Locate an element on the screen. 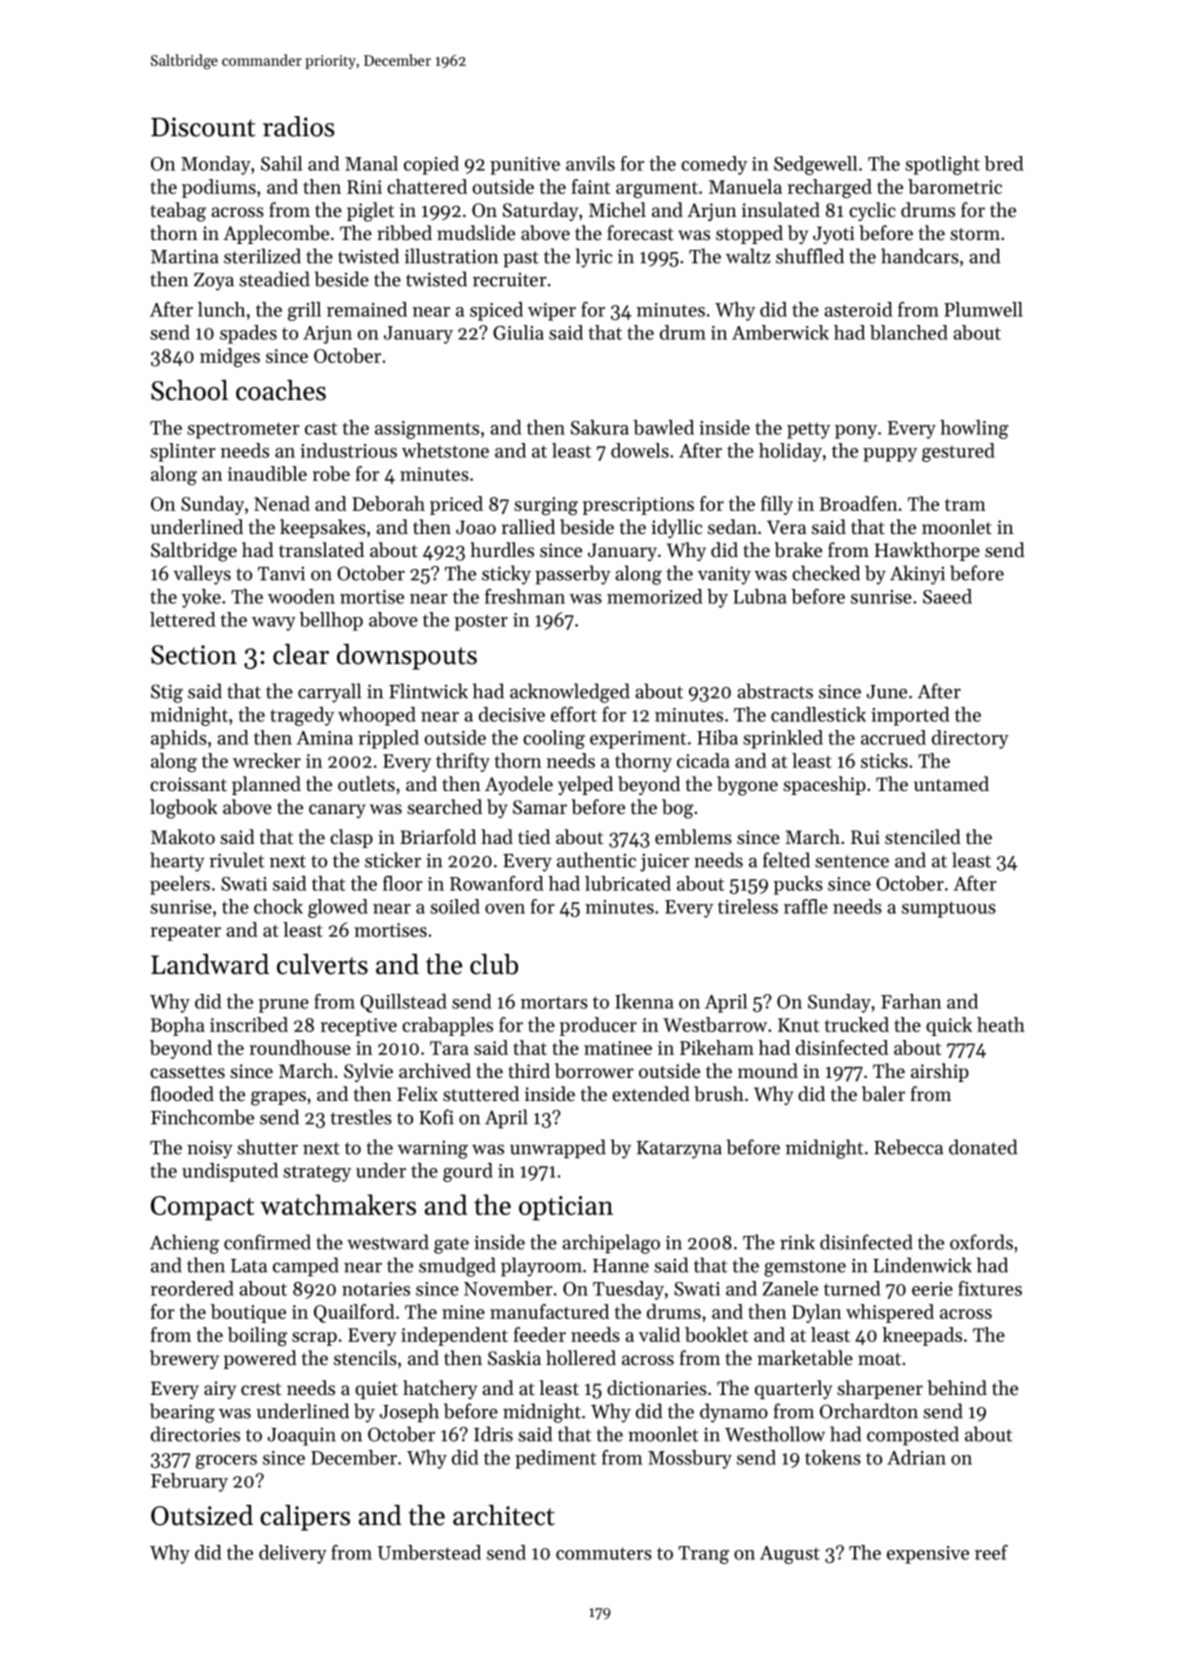  logbook is located at coordinates (184, 809).
